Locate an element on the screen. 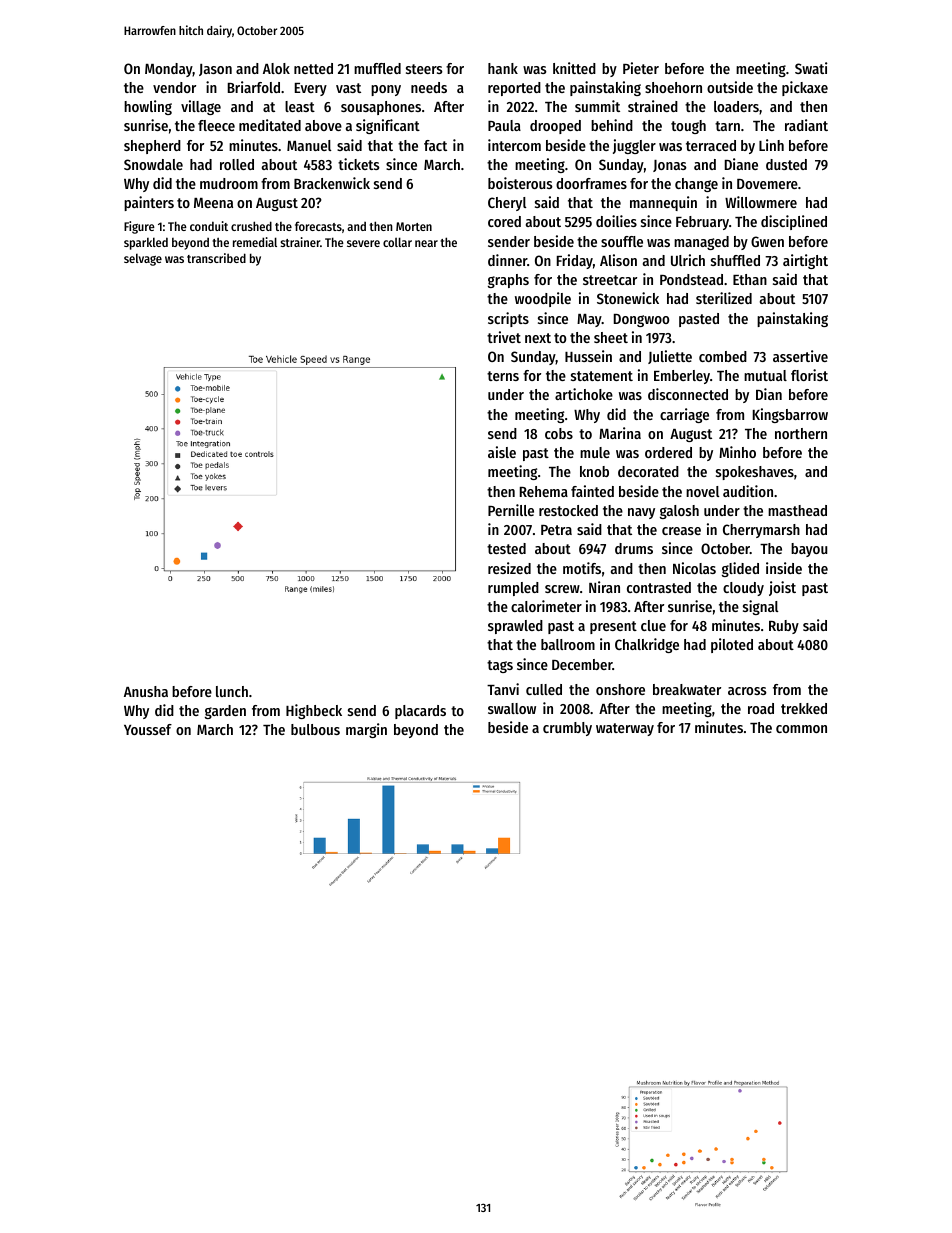 The image size is (952, 1233). Jason is located at coordinates (215, 70).
